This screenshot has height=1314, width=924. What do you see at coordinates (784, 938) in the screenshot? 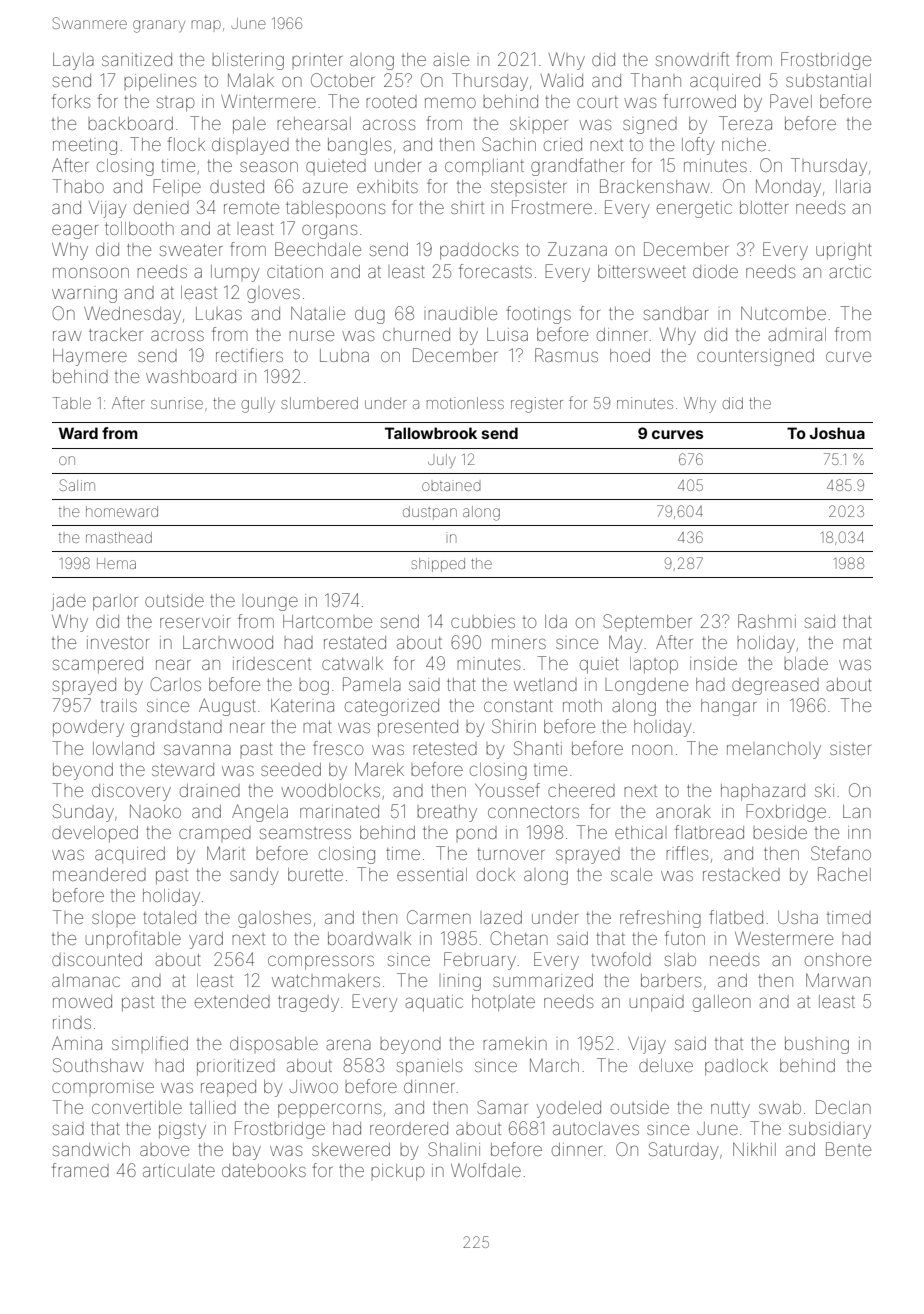
I see `Westermere` at bounding box center [784, 938].
